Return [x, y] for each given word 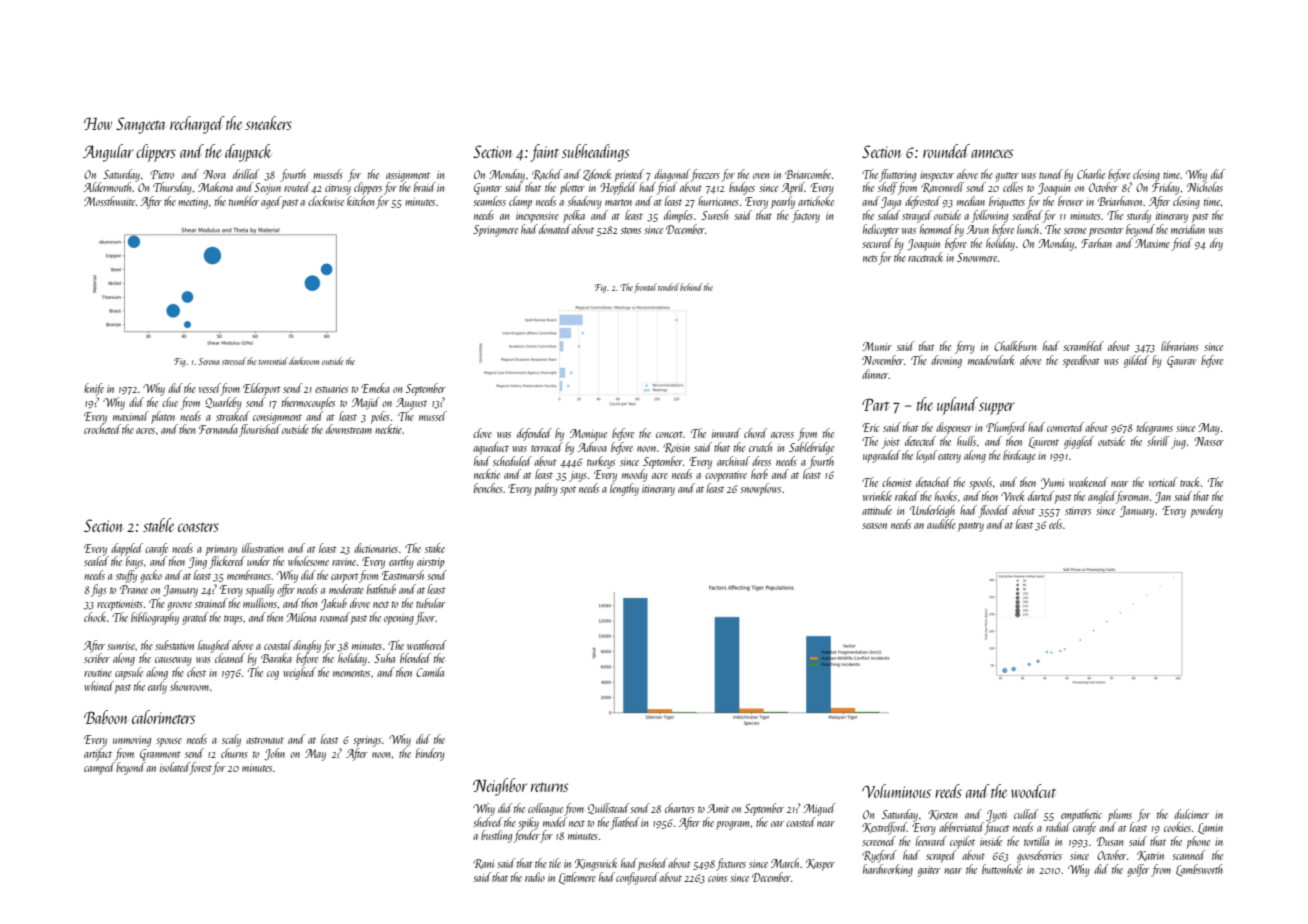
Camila [430, 672]
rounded [946, 151]
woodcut [1033, 791]
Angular [108, 153]
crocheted [102, 429]
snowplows [760, 489]
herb [759, 474]
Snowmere [977, 257]
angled [1102, 497]
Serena [208, 361]
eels [1055, 524]
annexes [992, 153]
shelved [488, 822]
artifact [98, 754]
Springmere [495, 231]
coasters [198, 527]
